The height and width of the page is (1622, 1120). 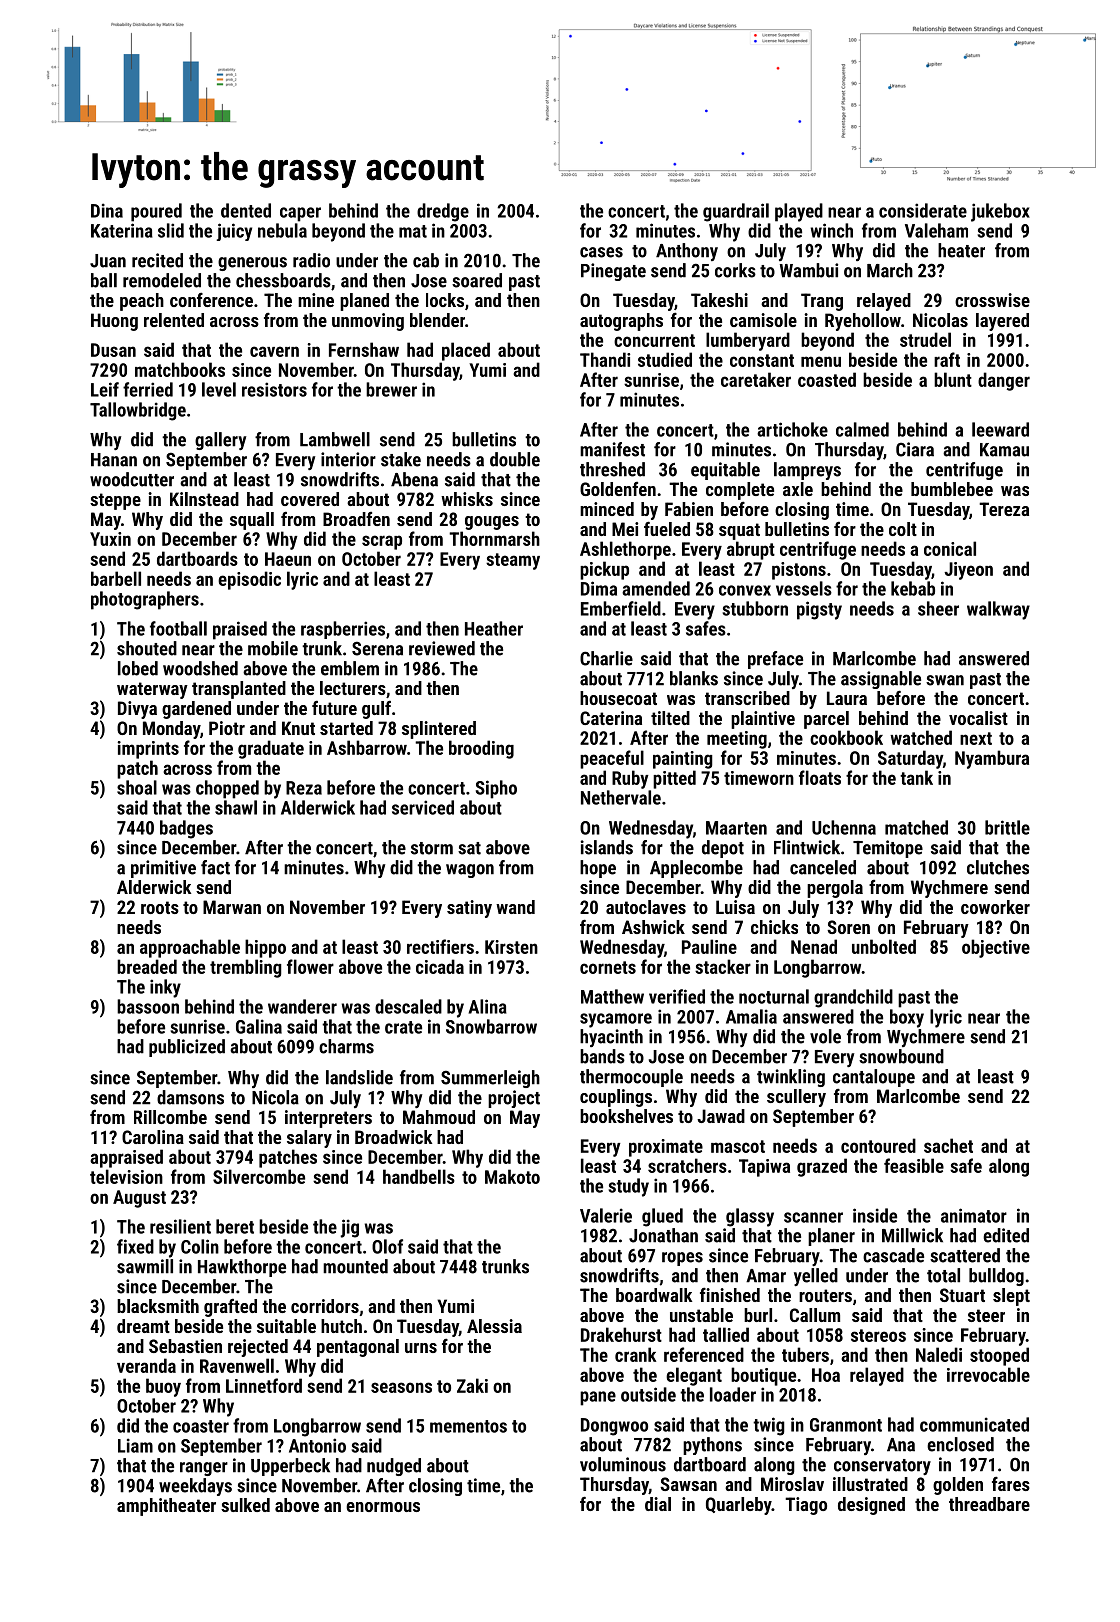 I want to click on artichoke, so click(x=792, y=429).
